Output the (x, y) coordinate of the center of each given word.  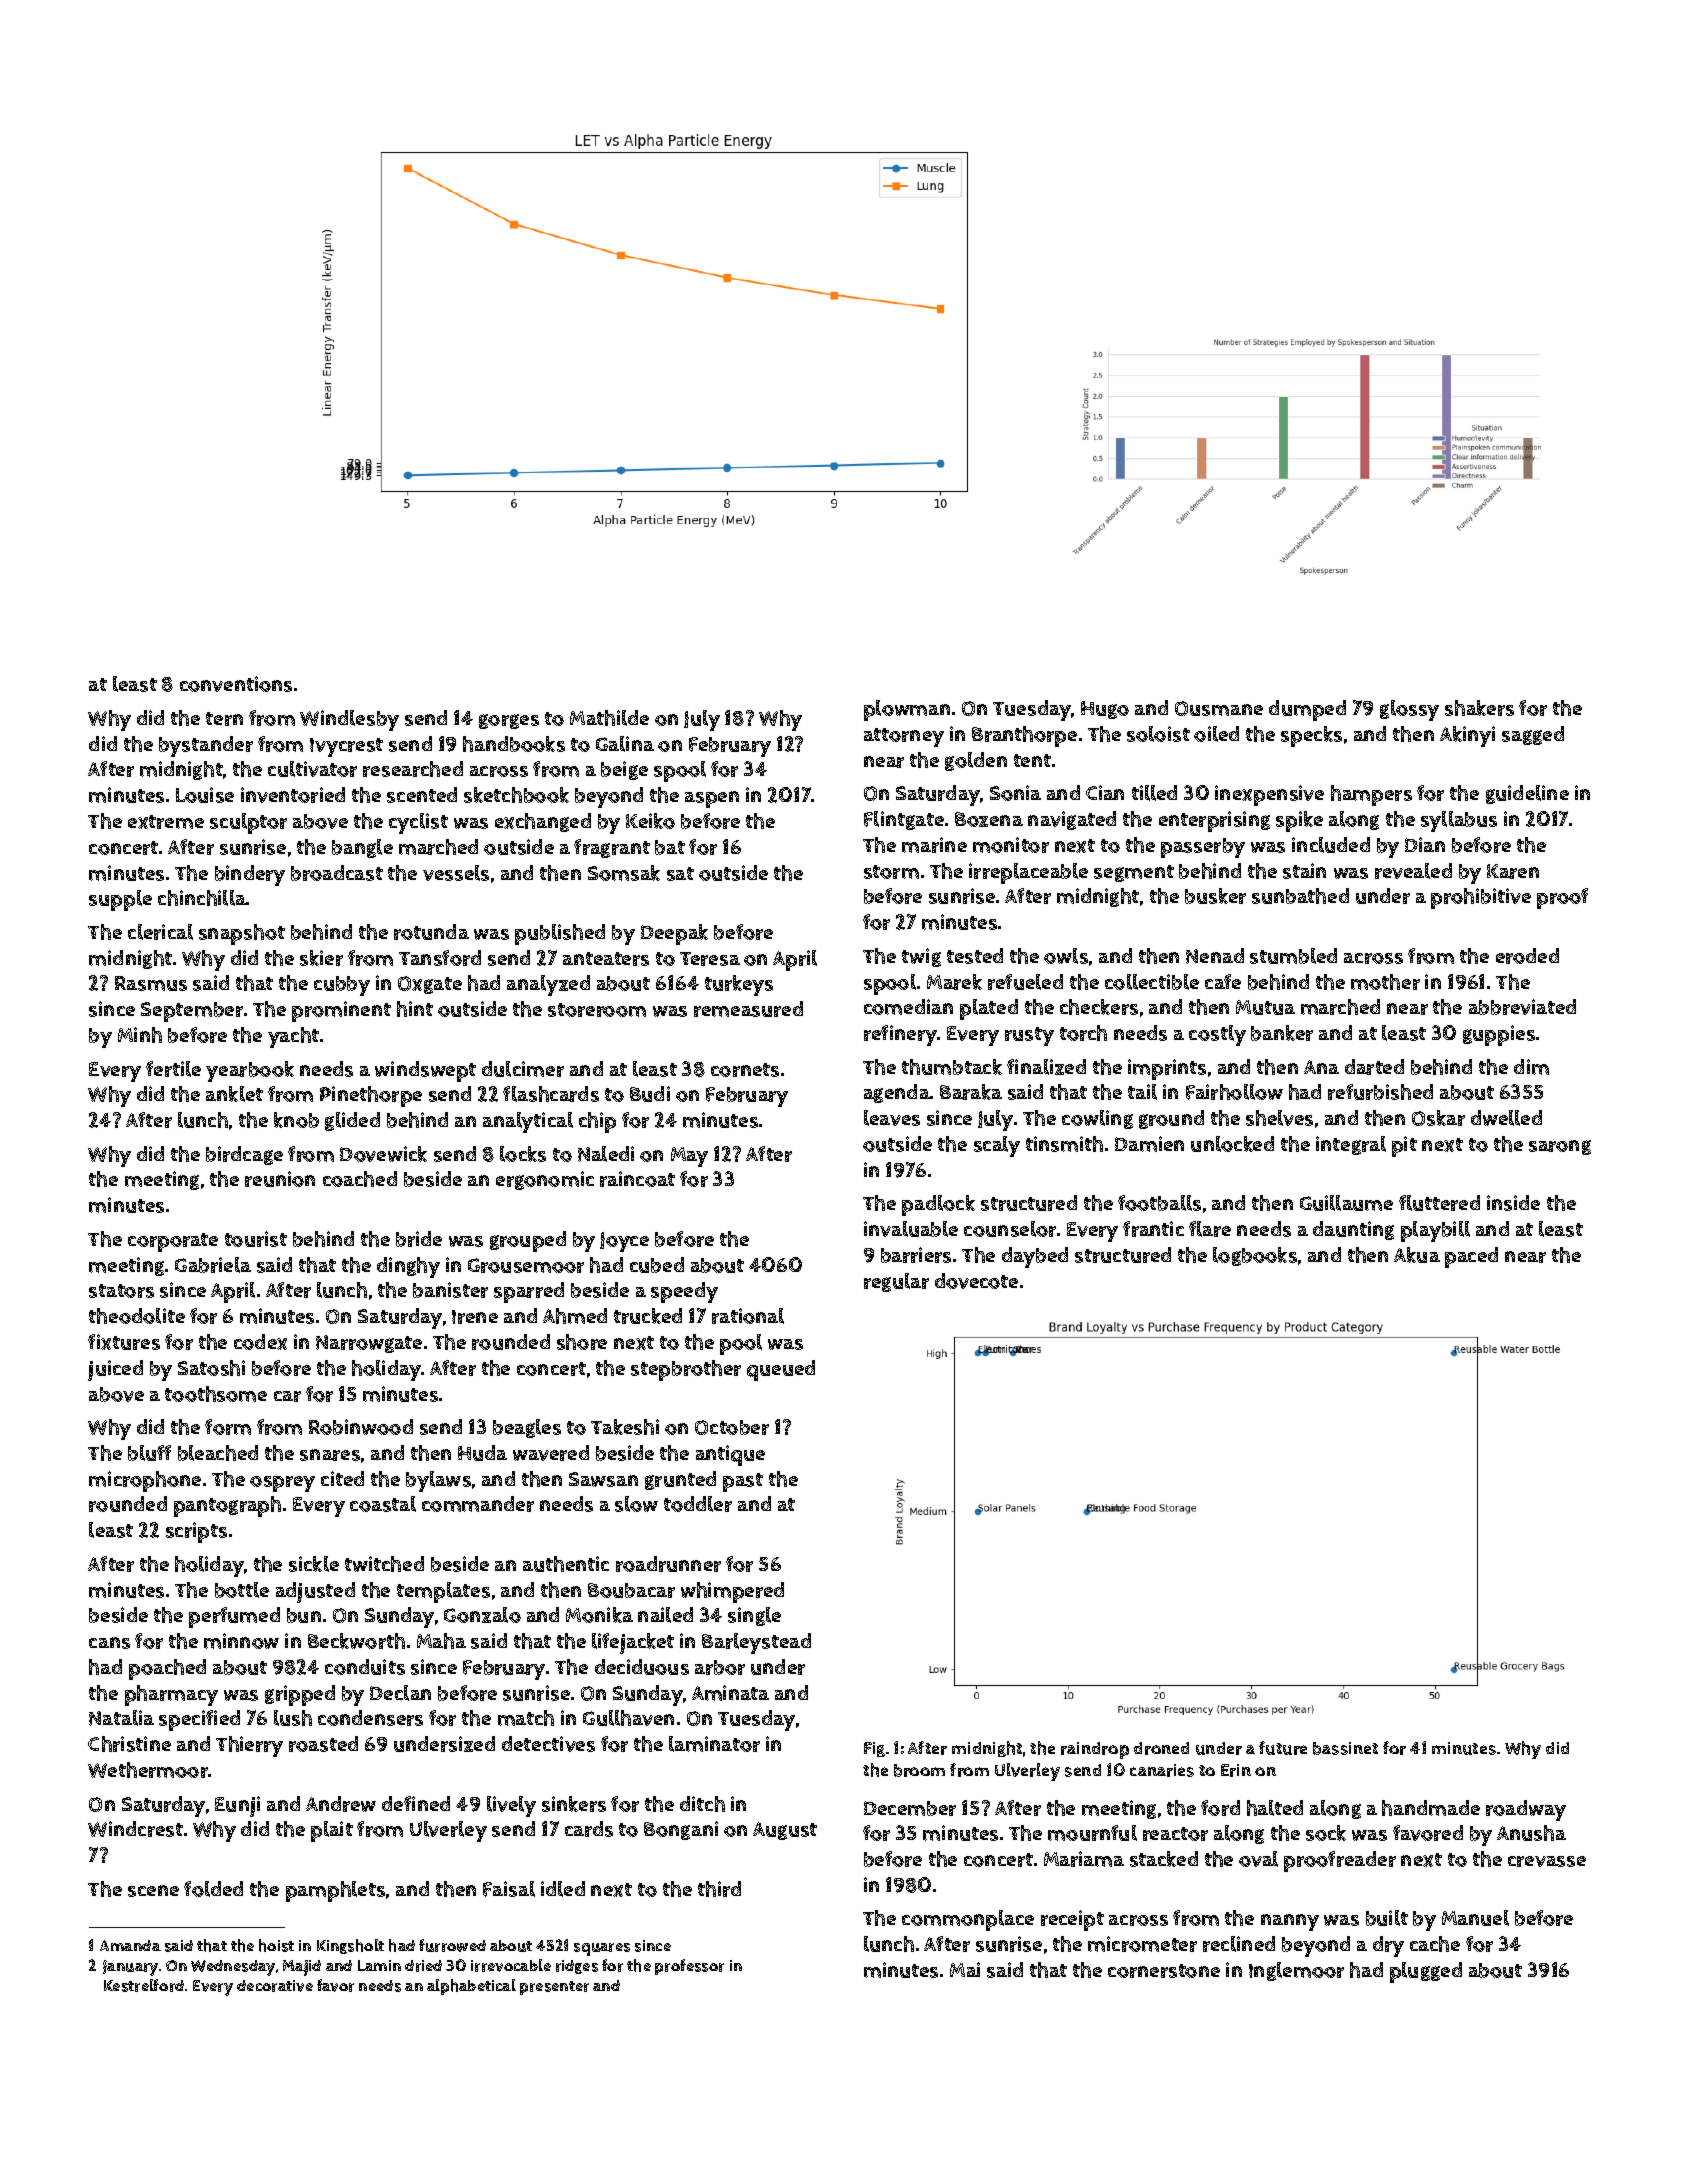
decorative (275, 1986)
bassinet (1345, 1748)
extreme (166, 822)
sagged (1533, 735)
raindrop (1095, 1750)
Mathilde (609, 718)
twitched (384, 1564)
